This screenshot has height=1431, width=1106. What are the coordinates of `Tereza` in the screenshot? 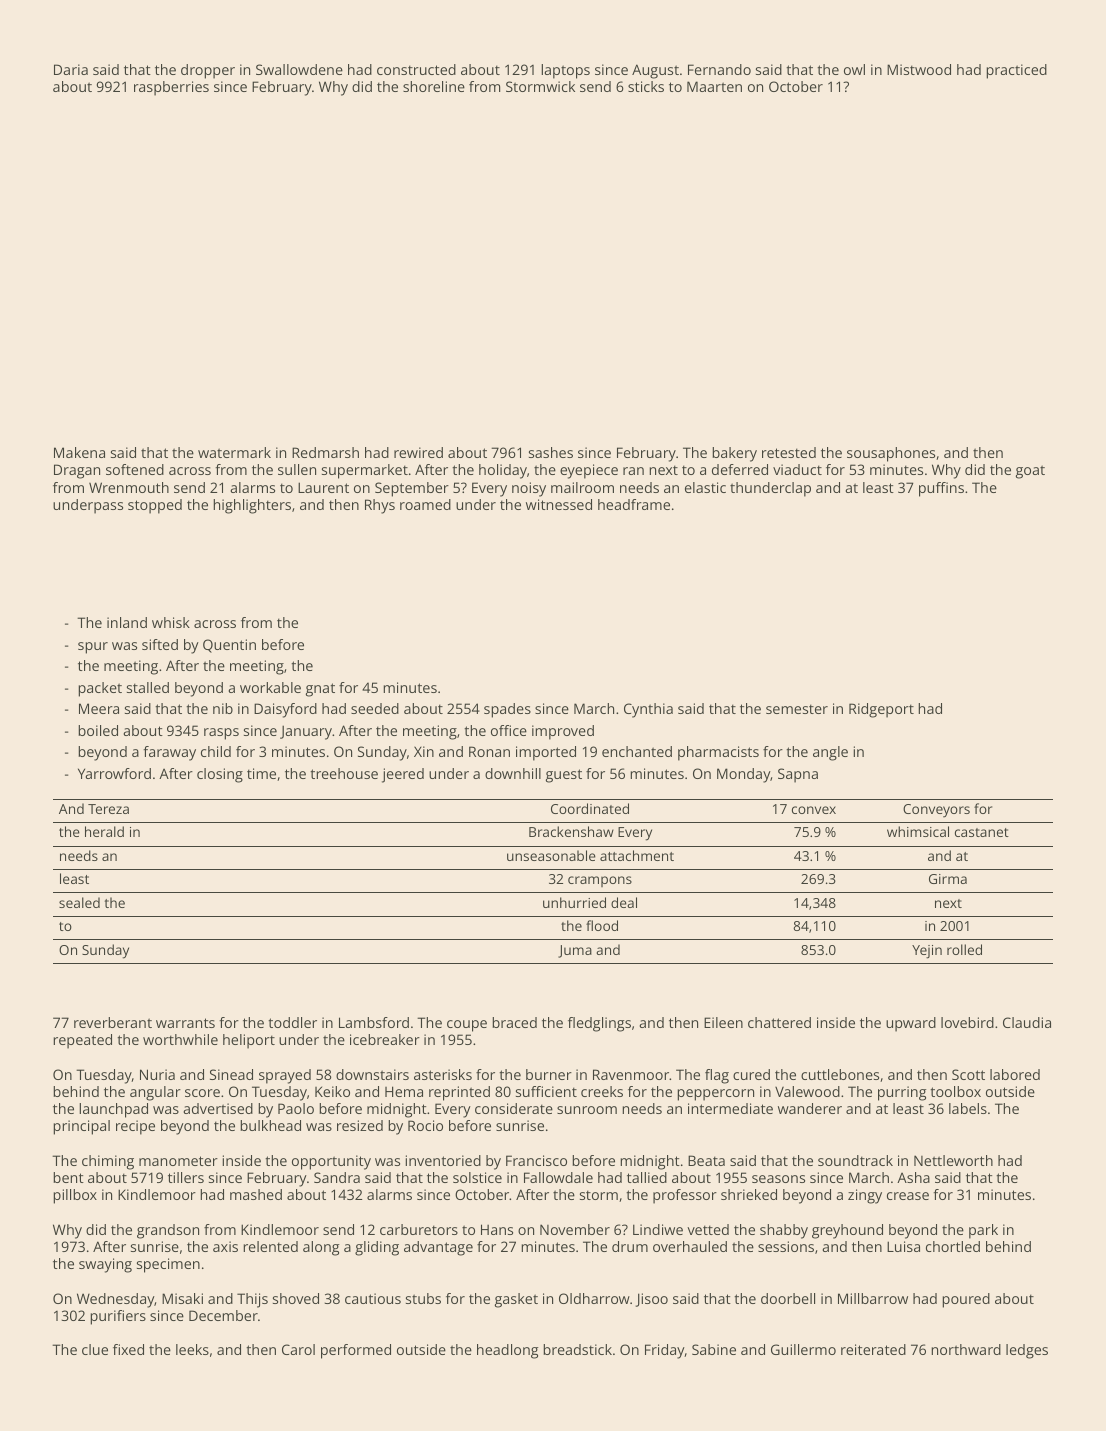 It's located at (108, 809).
